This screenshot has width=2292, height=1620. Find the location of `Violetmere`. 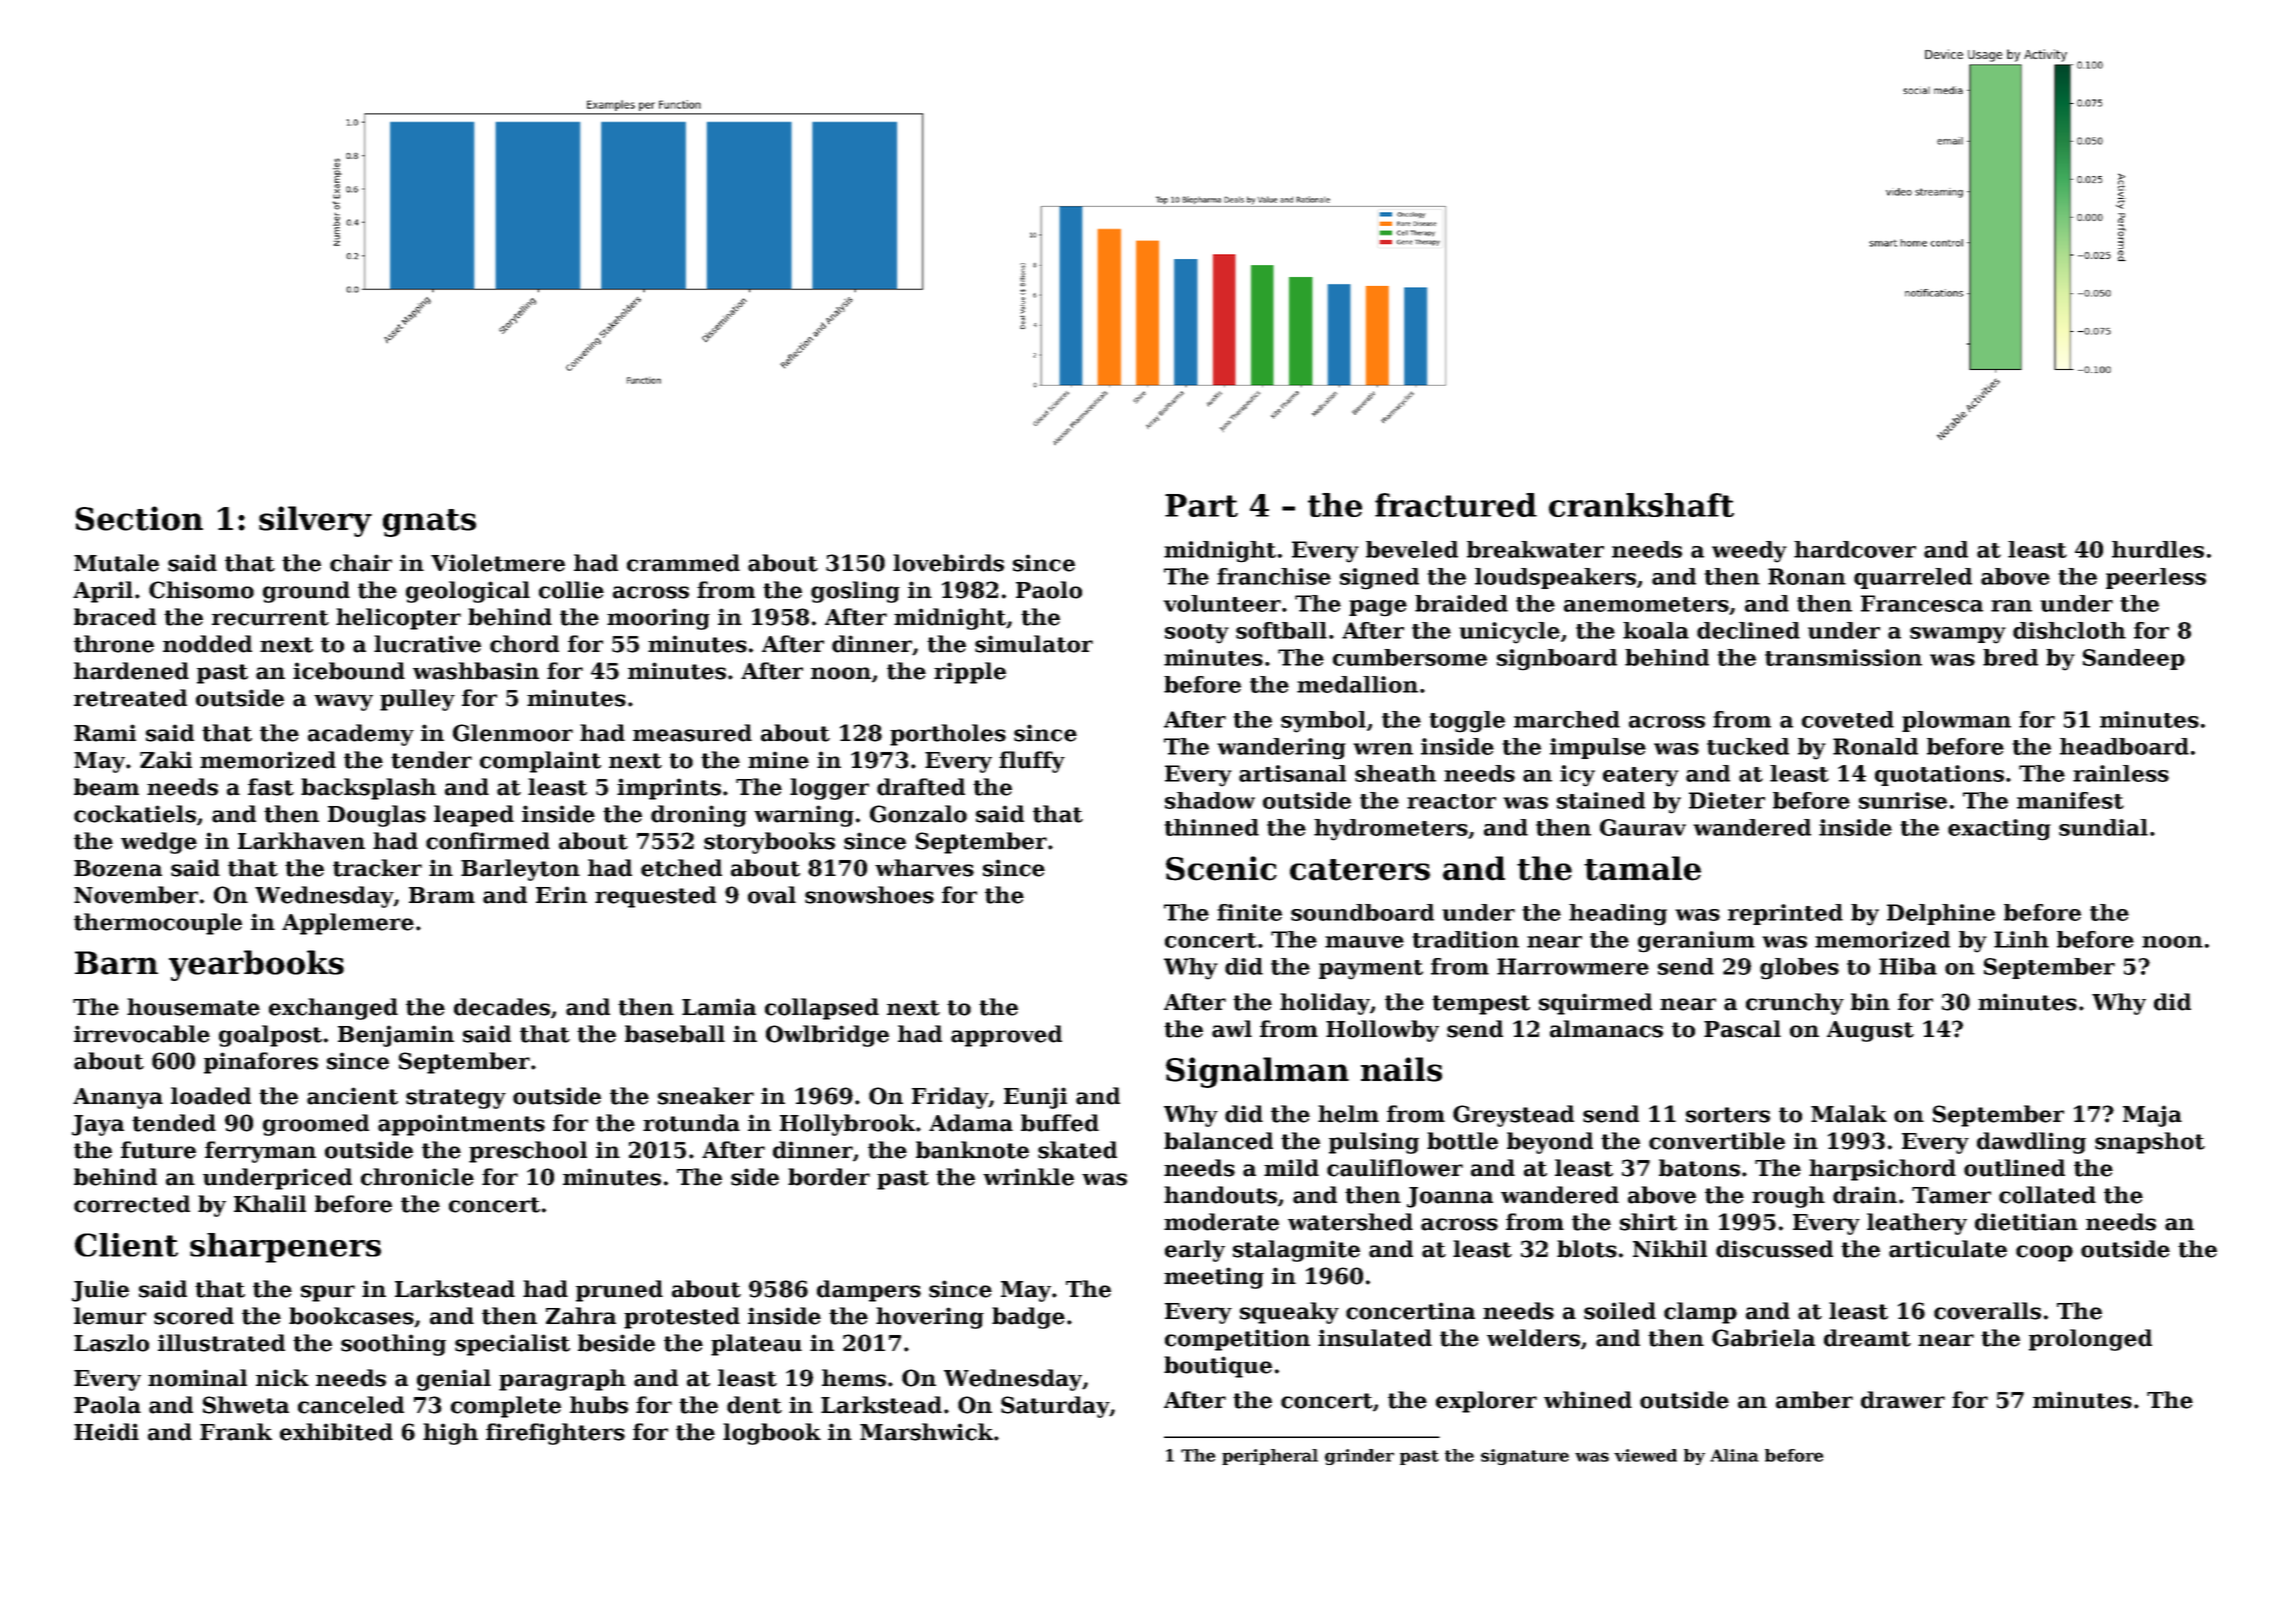

Violetmere is located at coordinates (498, 563).
